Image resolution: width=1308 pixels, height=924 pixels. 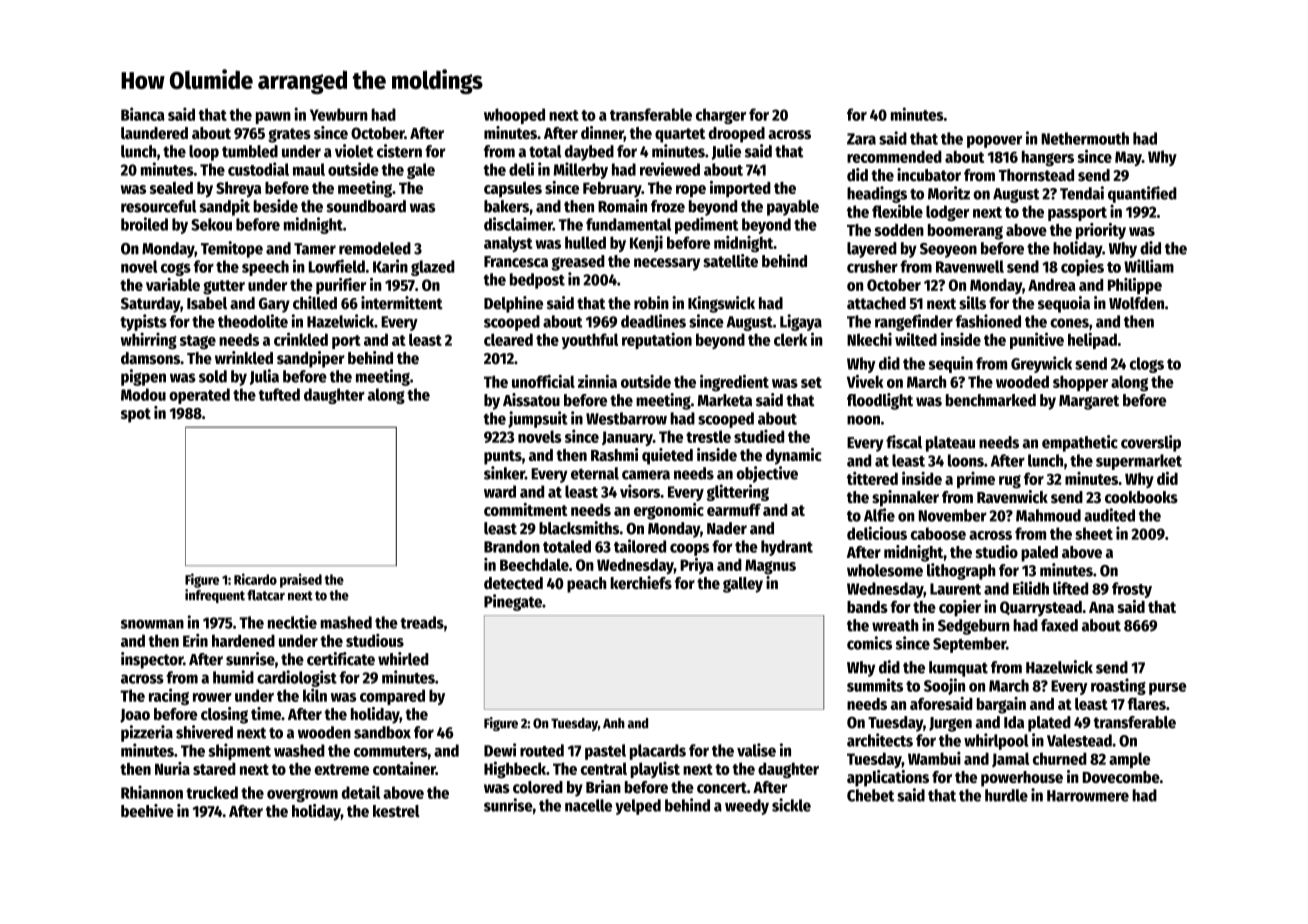 I want to click on Anh, so click(x=614, y=723).
